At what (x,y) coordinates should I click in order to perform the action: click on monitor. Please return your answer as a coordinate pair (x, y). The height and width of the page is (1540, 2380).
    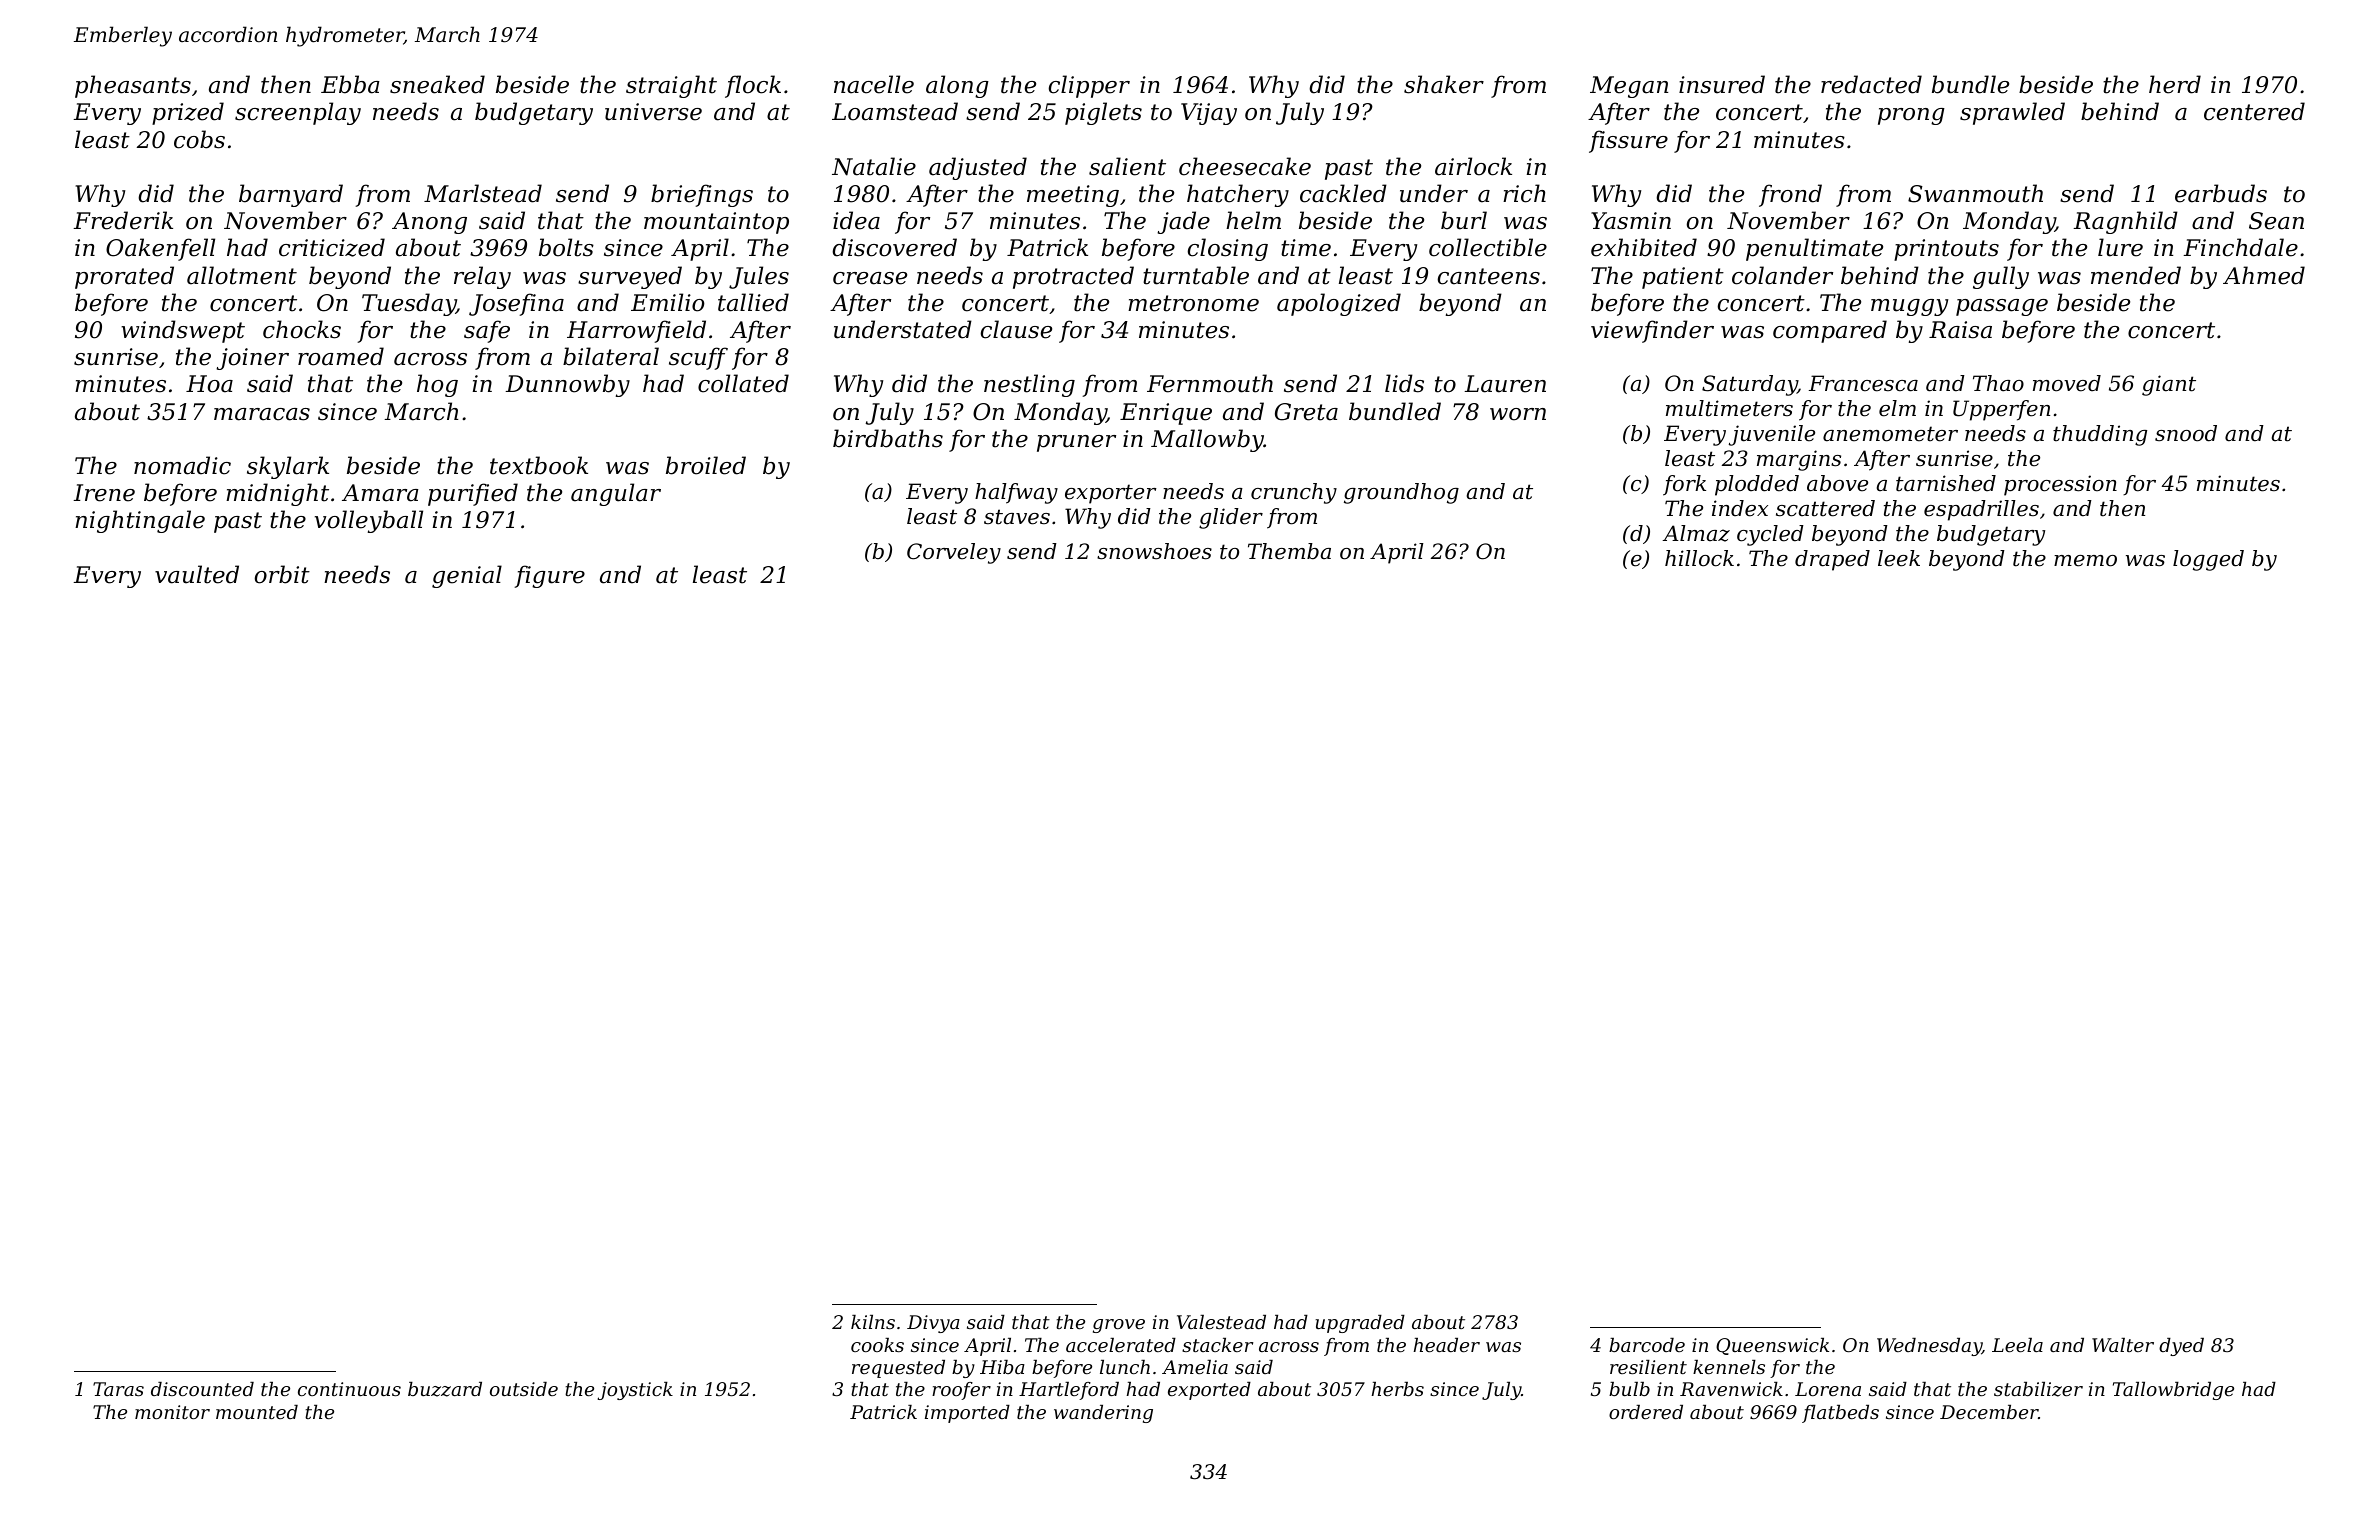
    Looking at the image, I should click on (172, 1412).
